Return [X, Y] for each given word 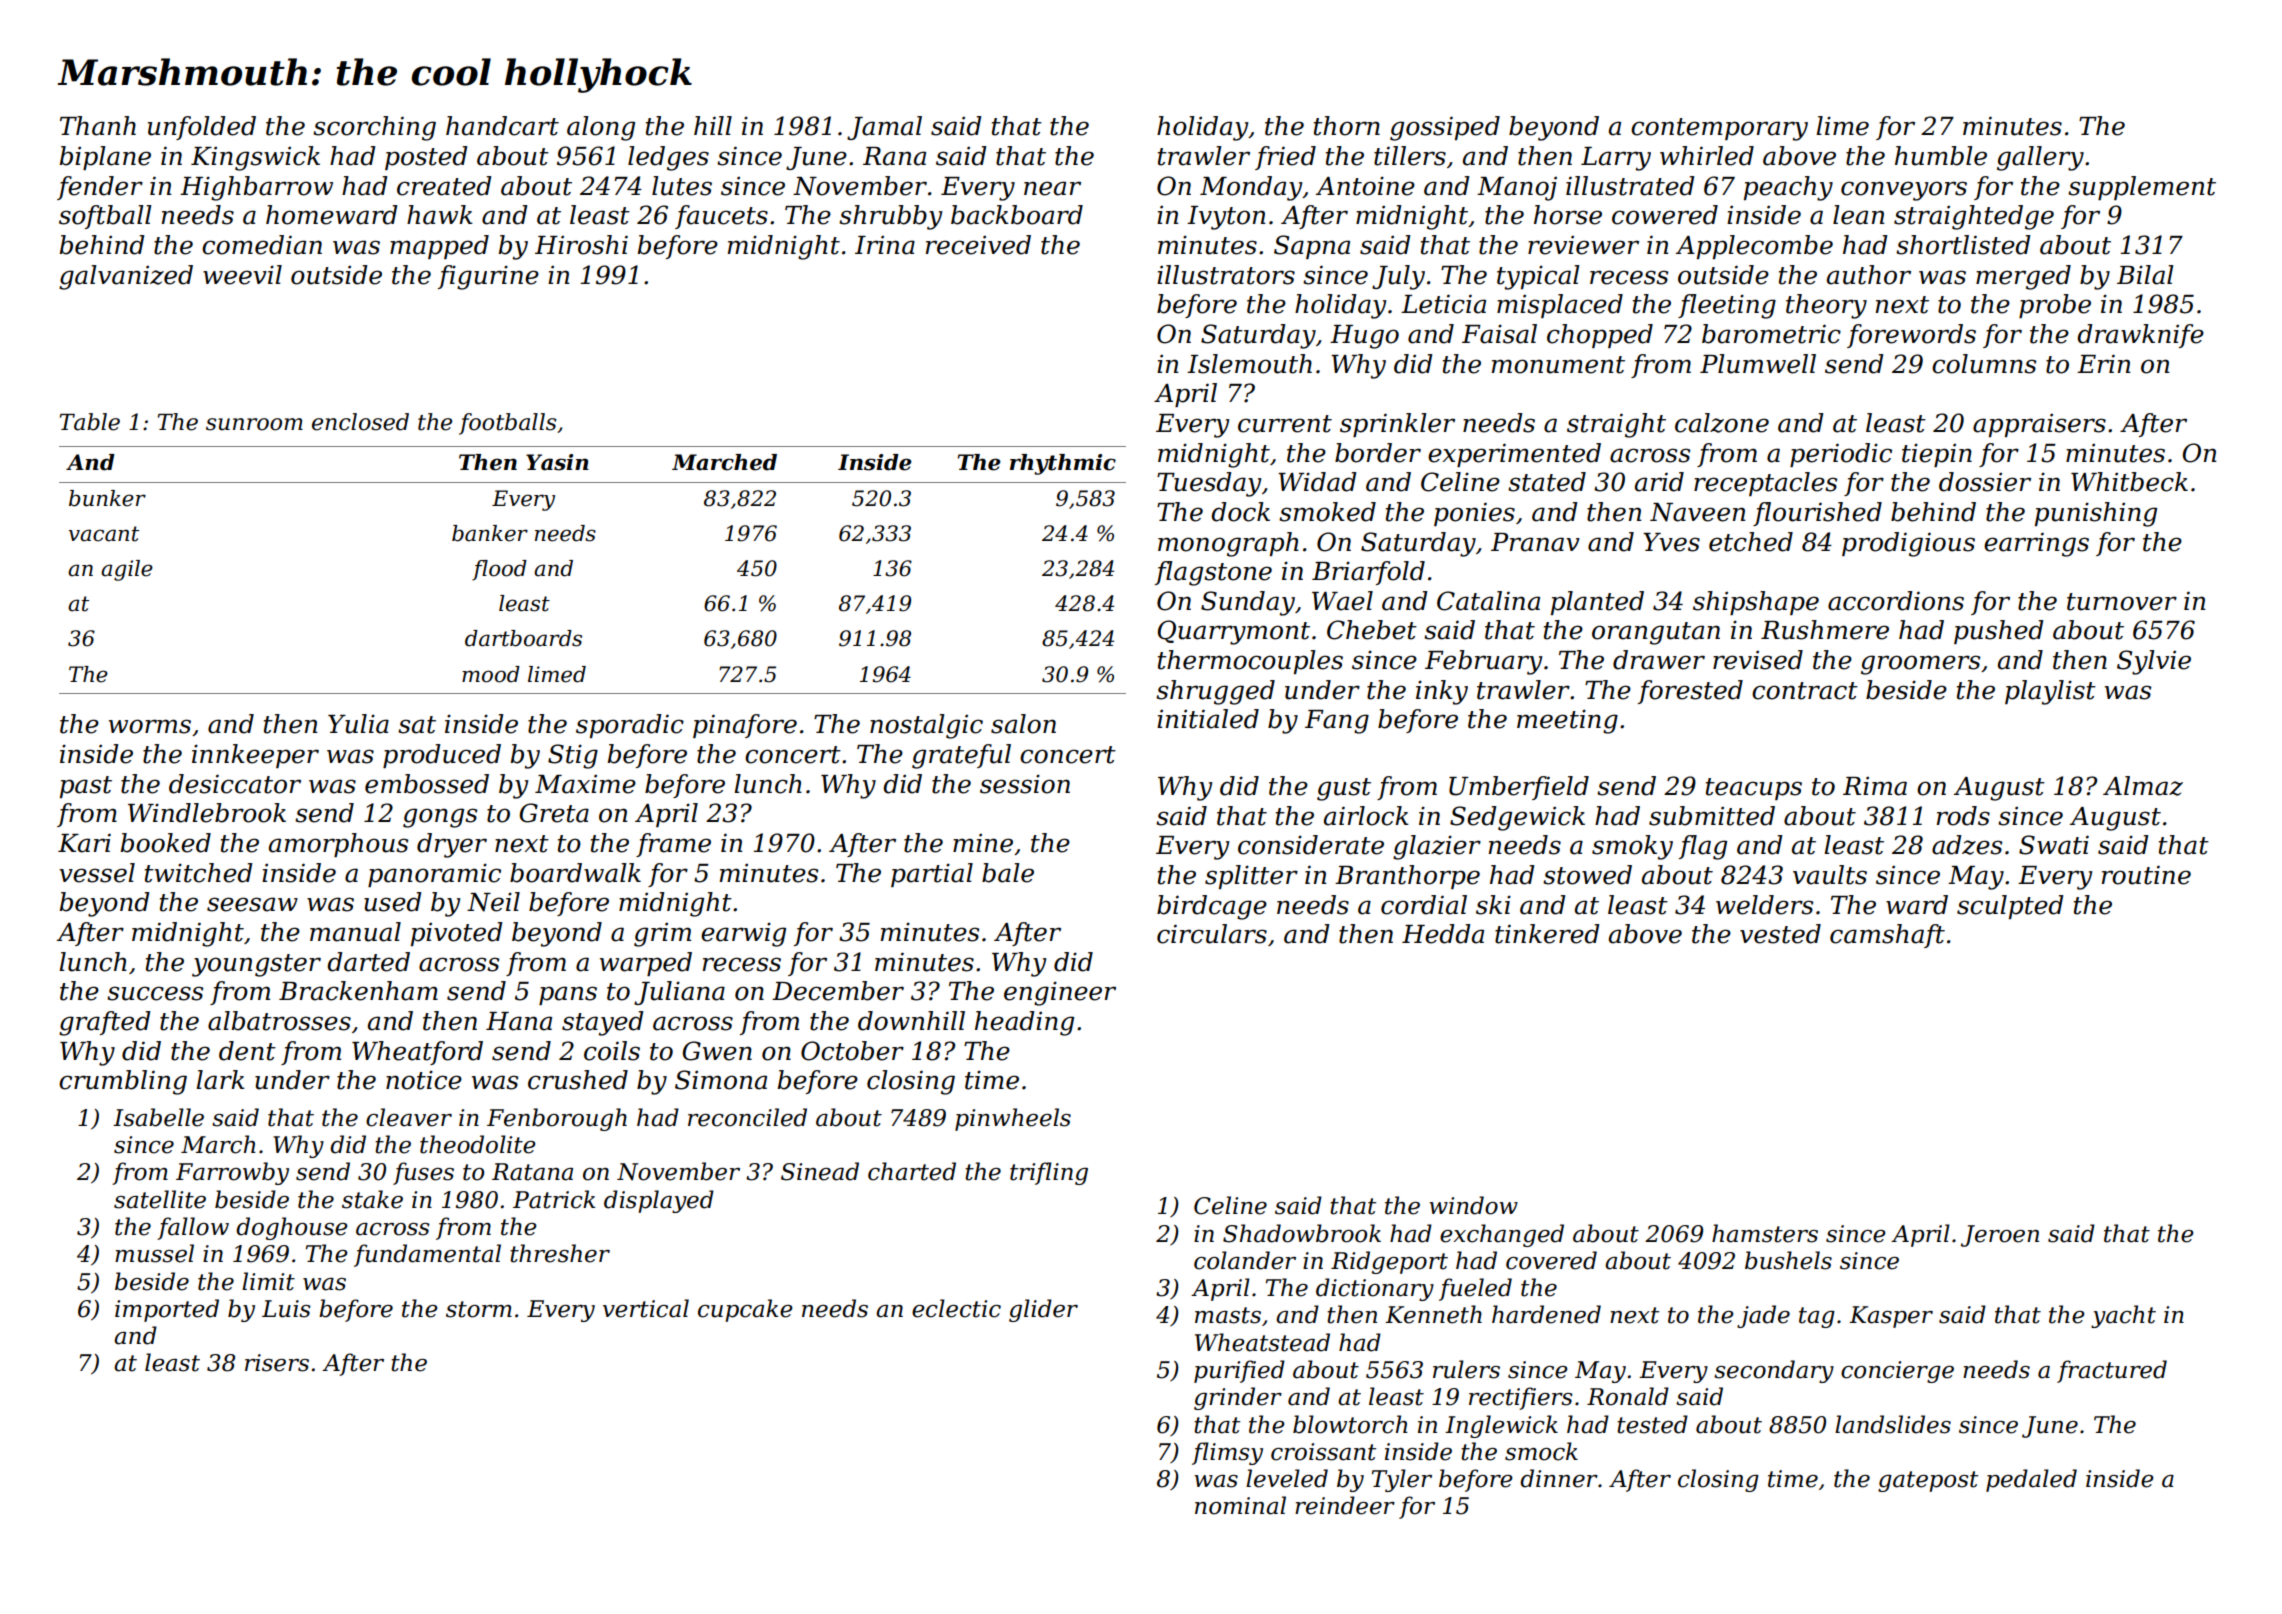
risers [277, 1363]
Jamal [884, 128]
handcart [502, 126]
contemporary [1719, 129]
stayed [603, 1023]
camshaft [1887, 936]
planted [1597, 603]
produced [442, 756]
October [852, 1051]
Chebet [1372, 630]
